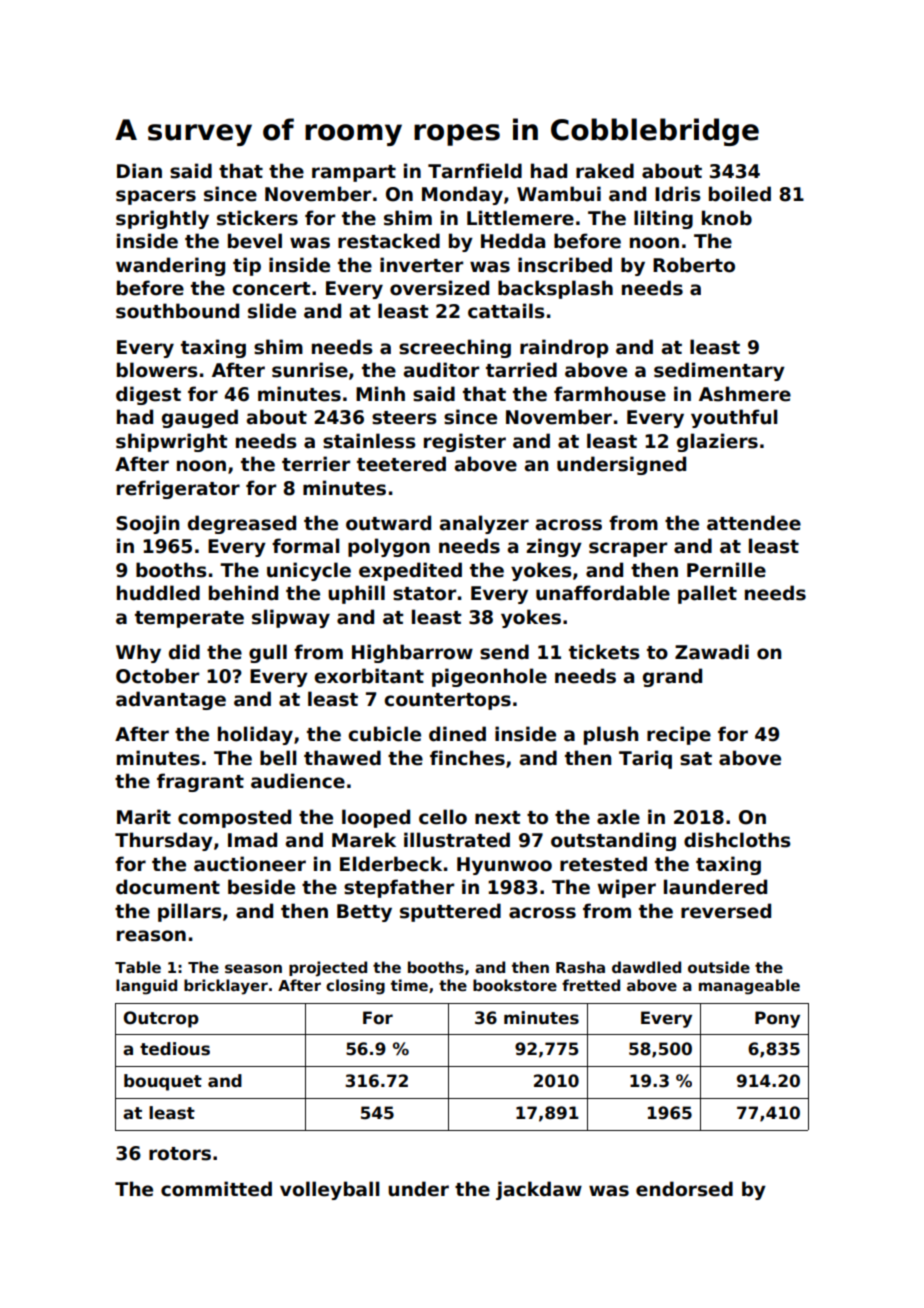 This screenshot has height=1308, width=924. I want to click on document, so click(168, 887).
